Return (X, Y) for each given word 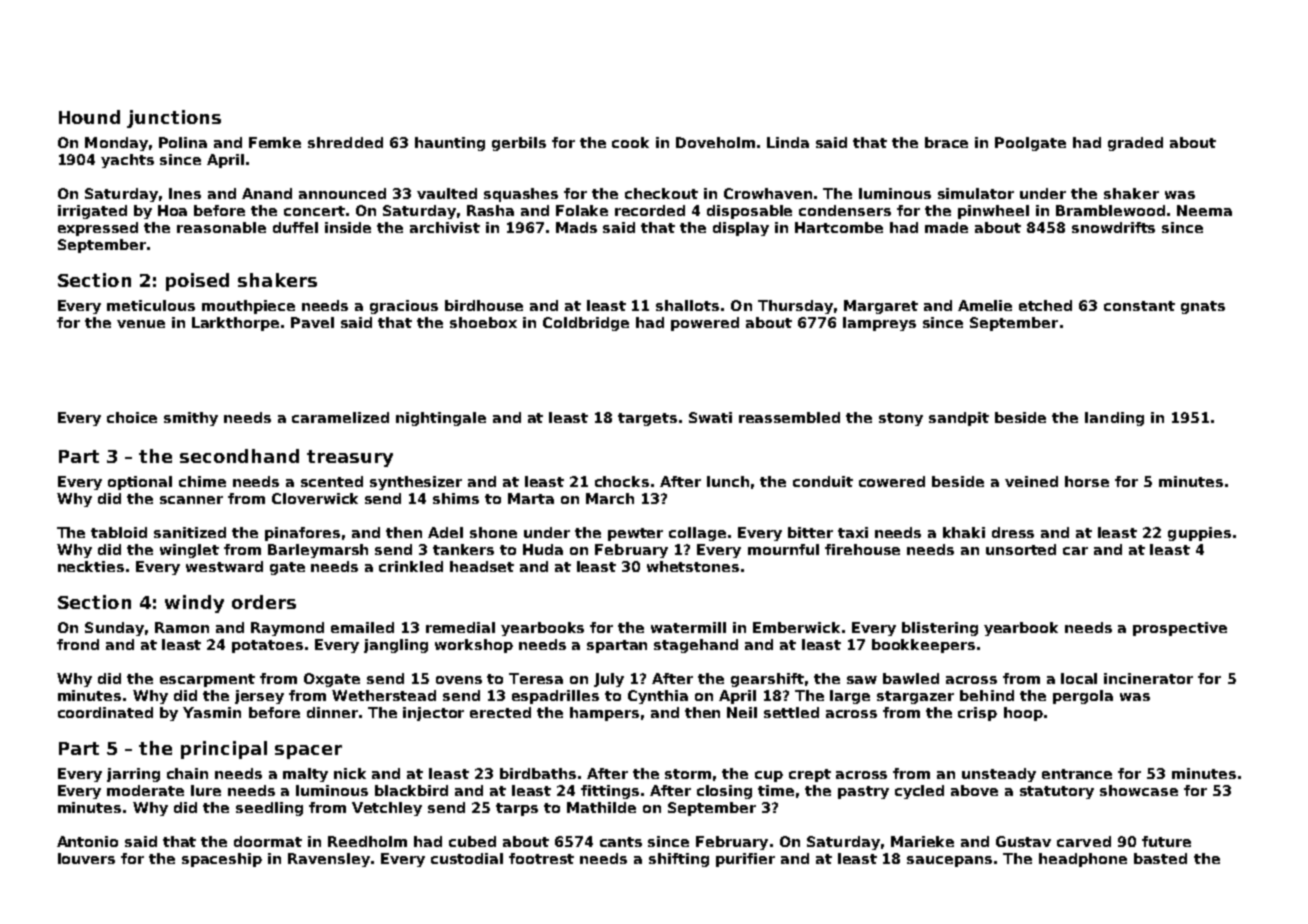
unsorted (1021, 549)
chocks (622, 481)
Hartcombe (839, 227)
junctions (174, 119)
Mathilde (601, 807)
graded (1135, 144)
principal (224, 750)
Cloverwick (315, 498)
